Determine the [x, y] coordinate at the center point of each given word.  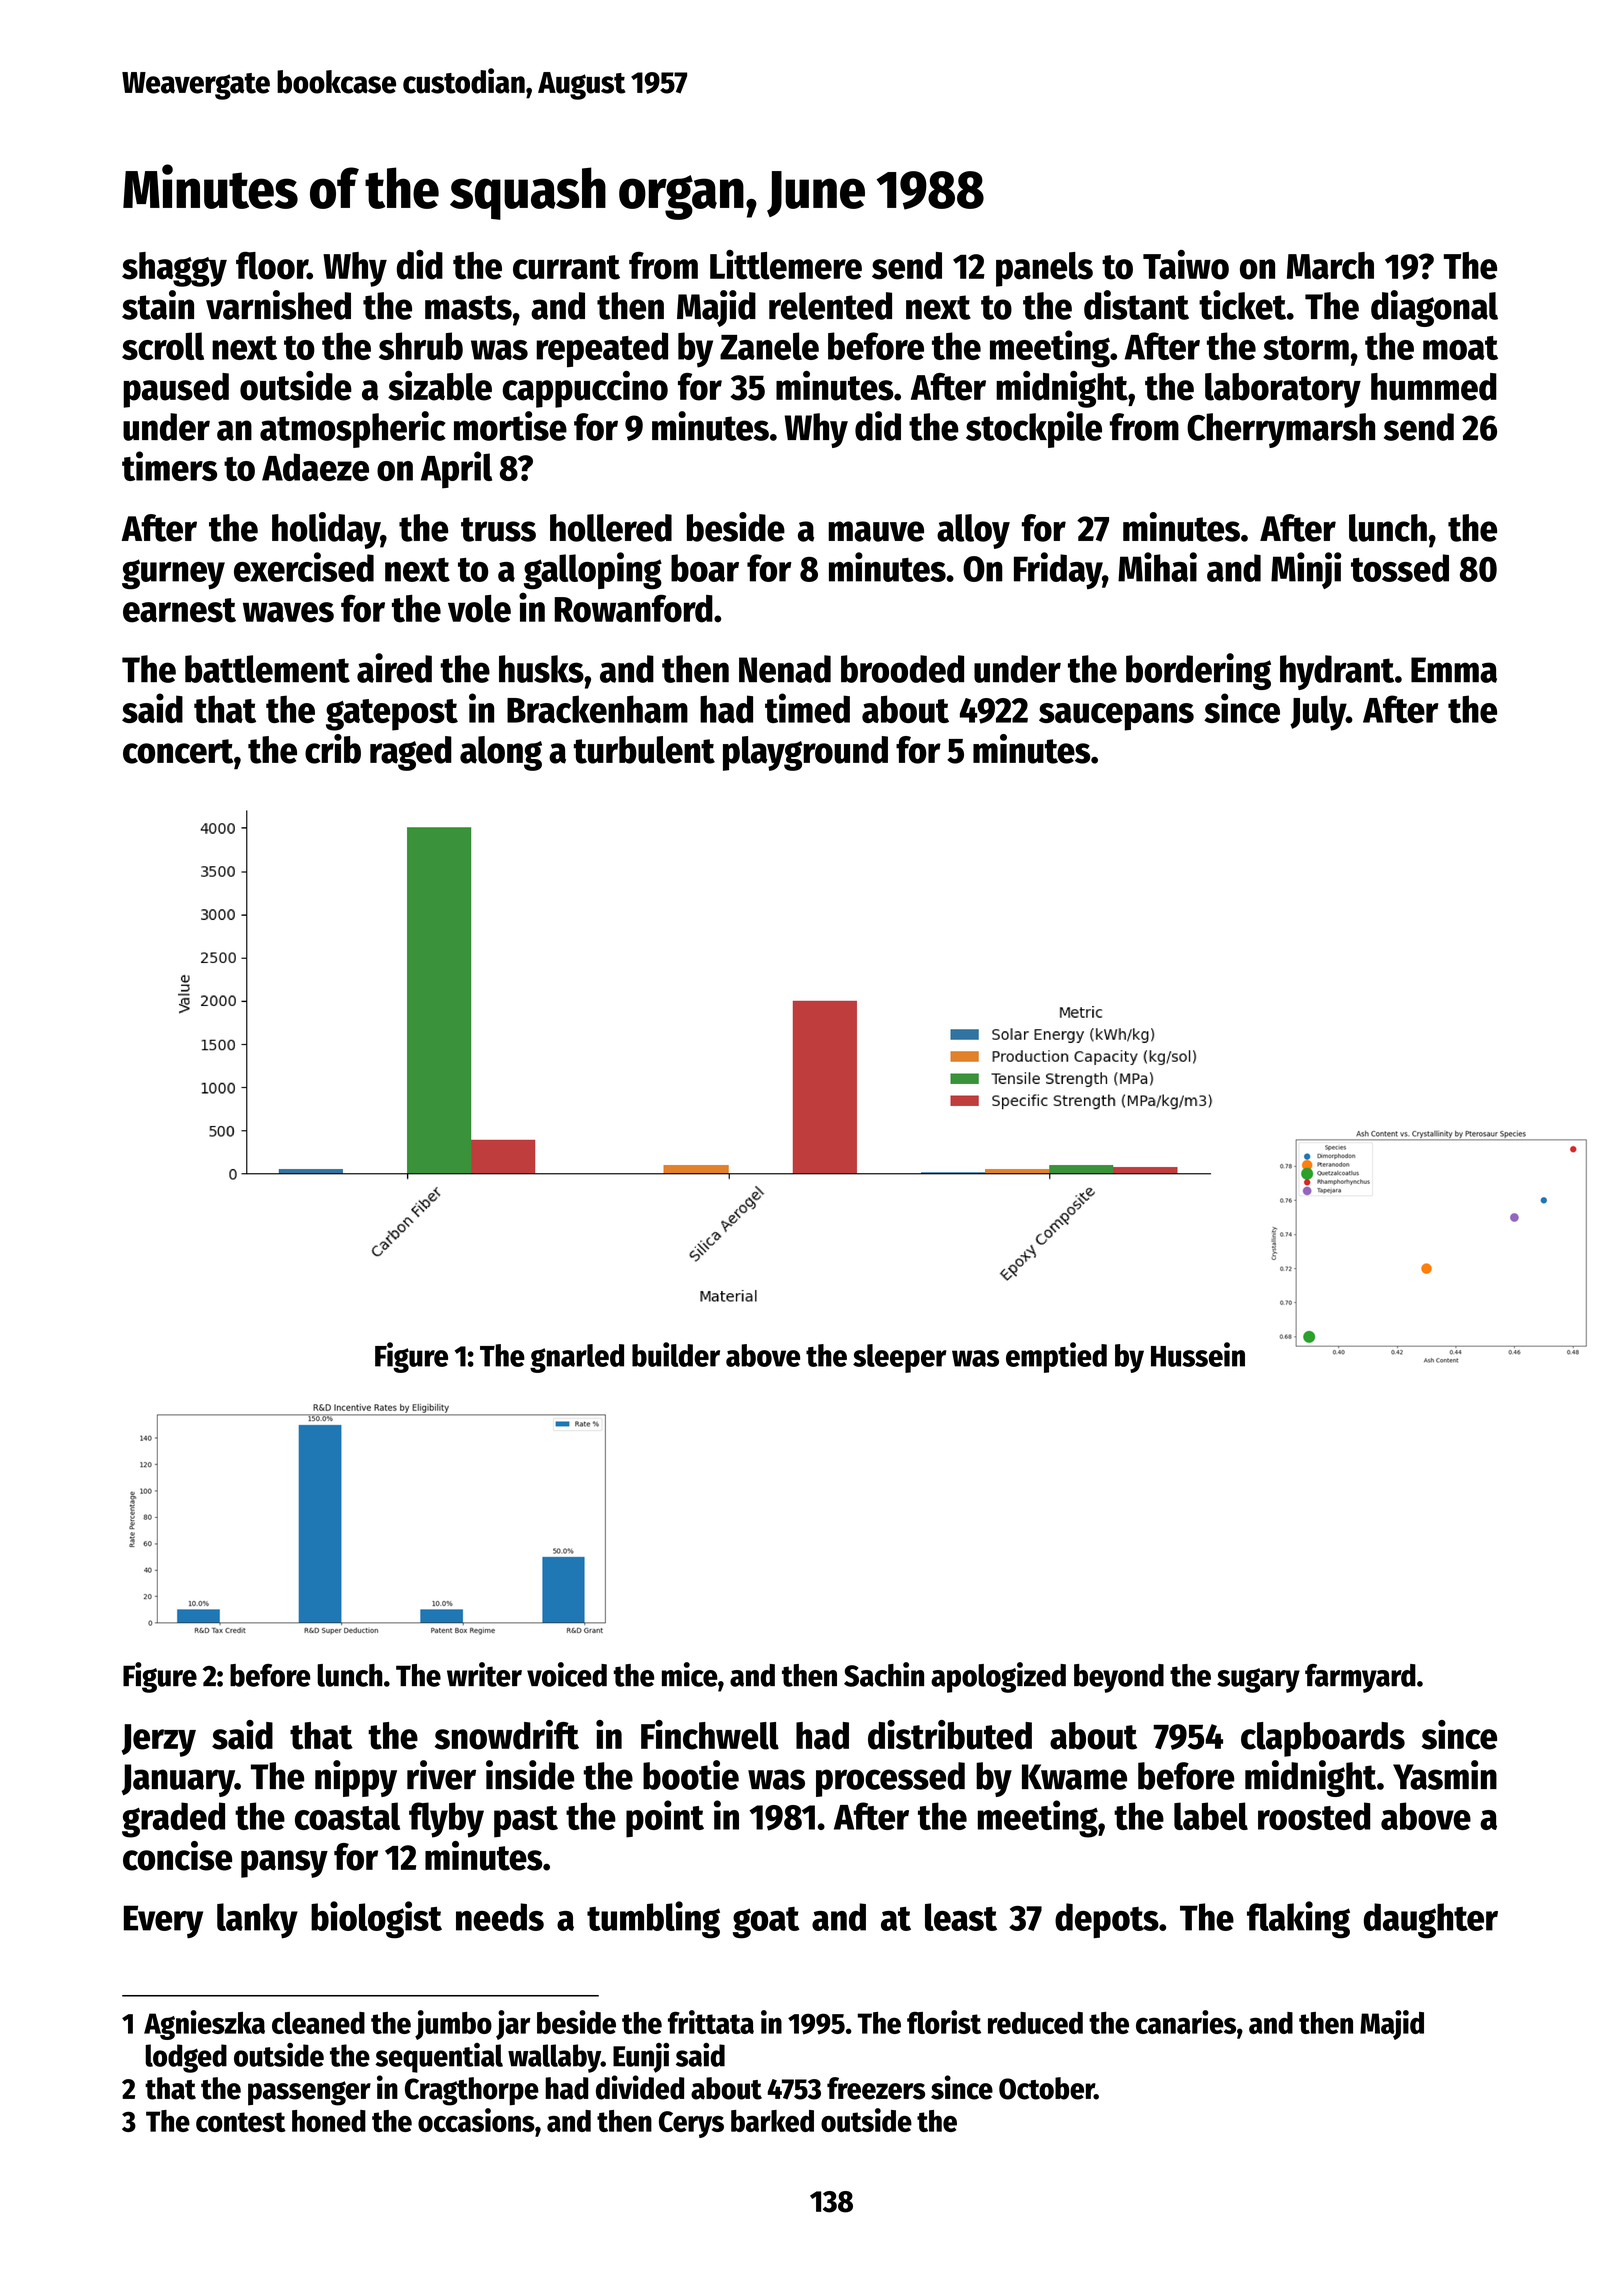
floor [272, 266]
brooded [902, 669]
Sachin [884, 1674]
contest [241, 2122]
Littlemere [786, 265]
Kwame [1074, 1777]
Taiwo [1186, 265]
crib [333, 749]
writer [484, 1674]
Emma [1454, 670]
